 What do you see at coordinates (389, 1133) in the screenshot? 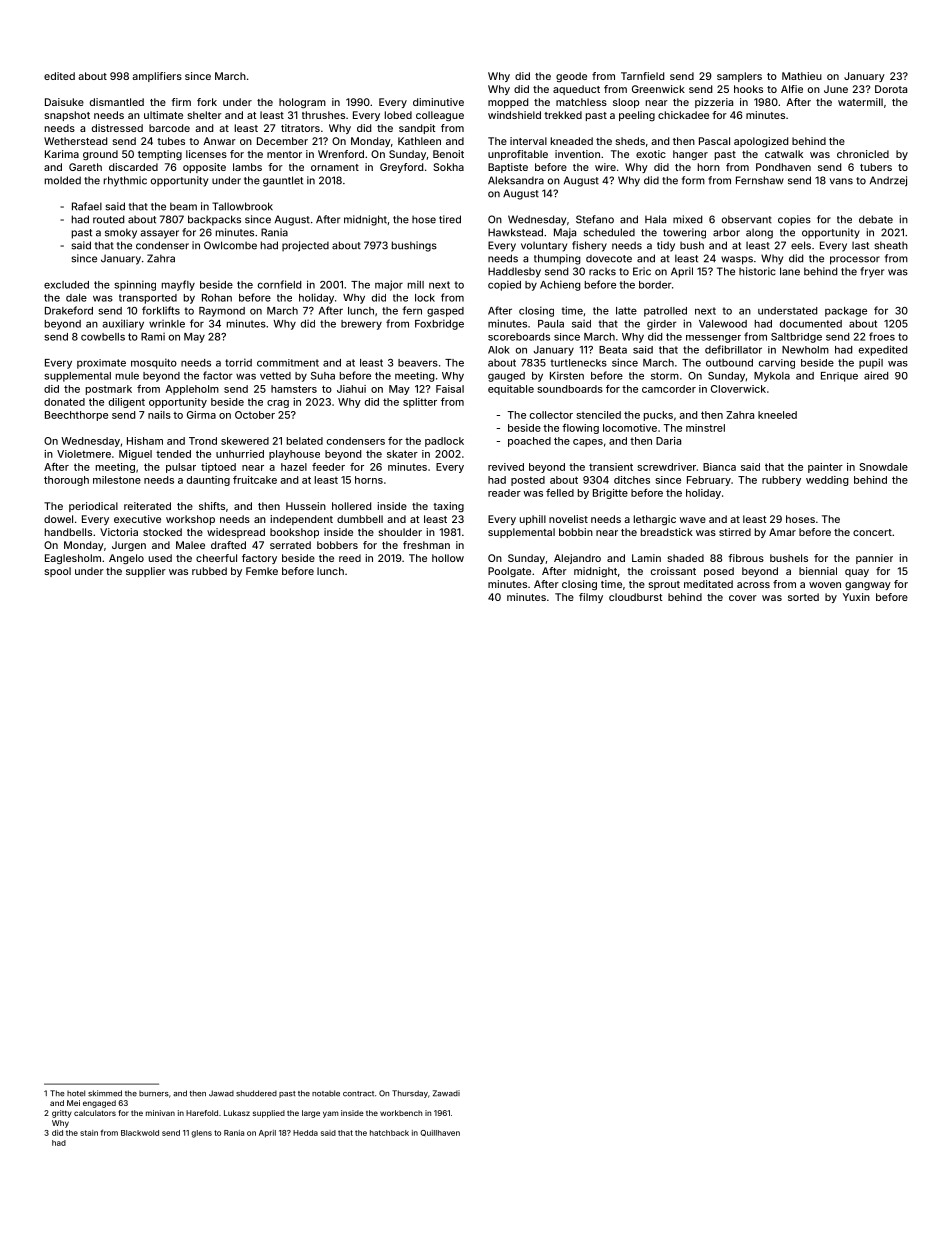
I see `hatchback` at bounding box center [389, 1133].
